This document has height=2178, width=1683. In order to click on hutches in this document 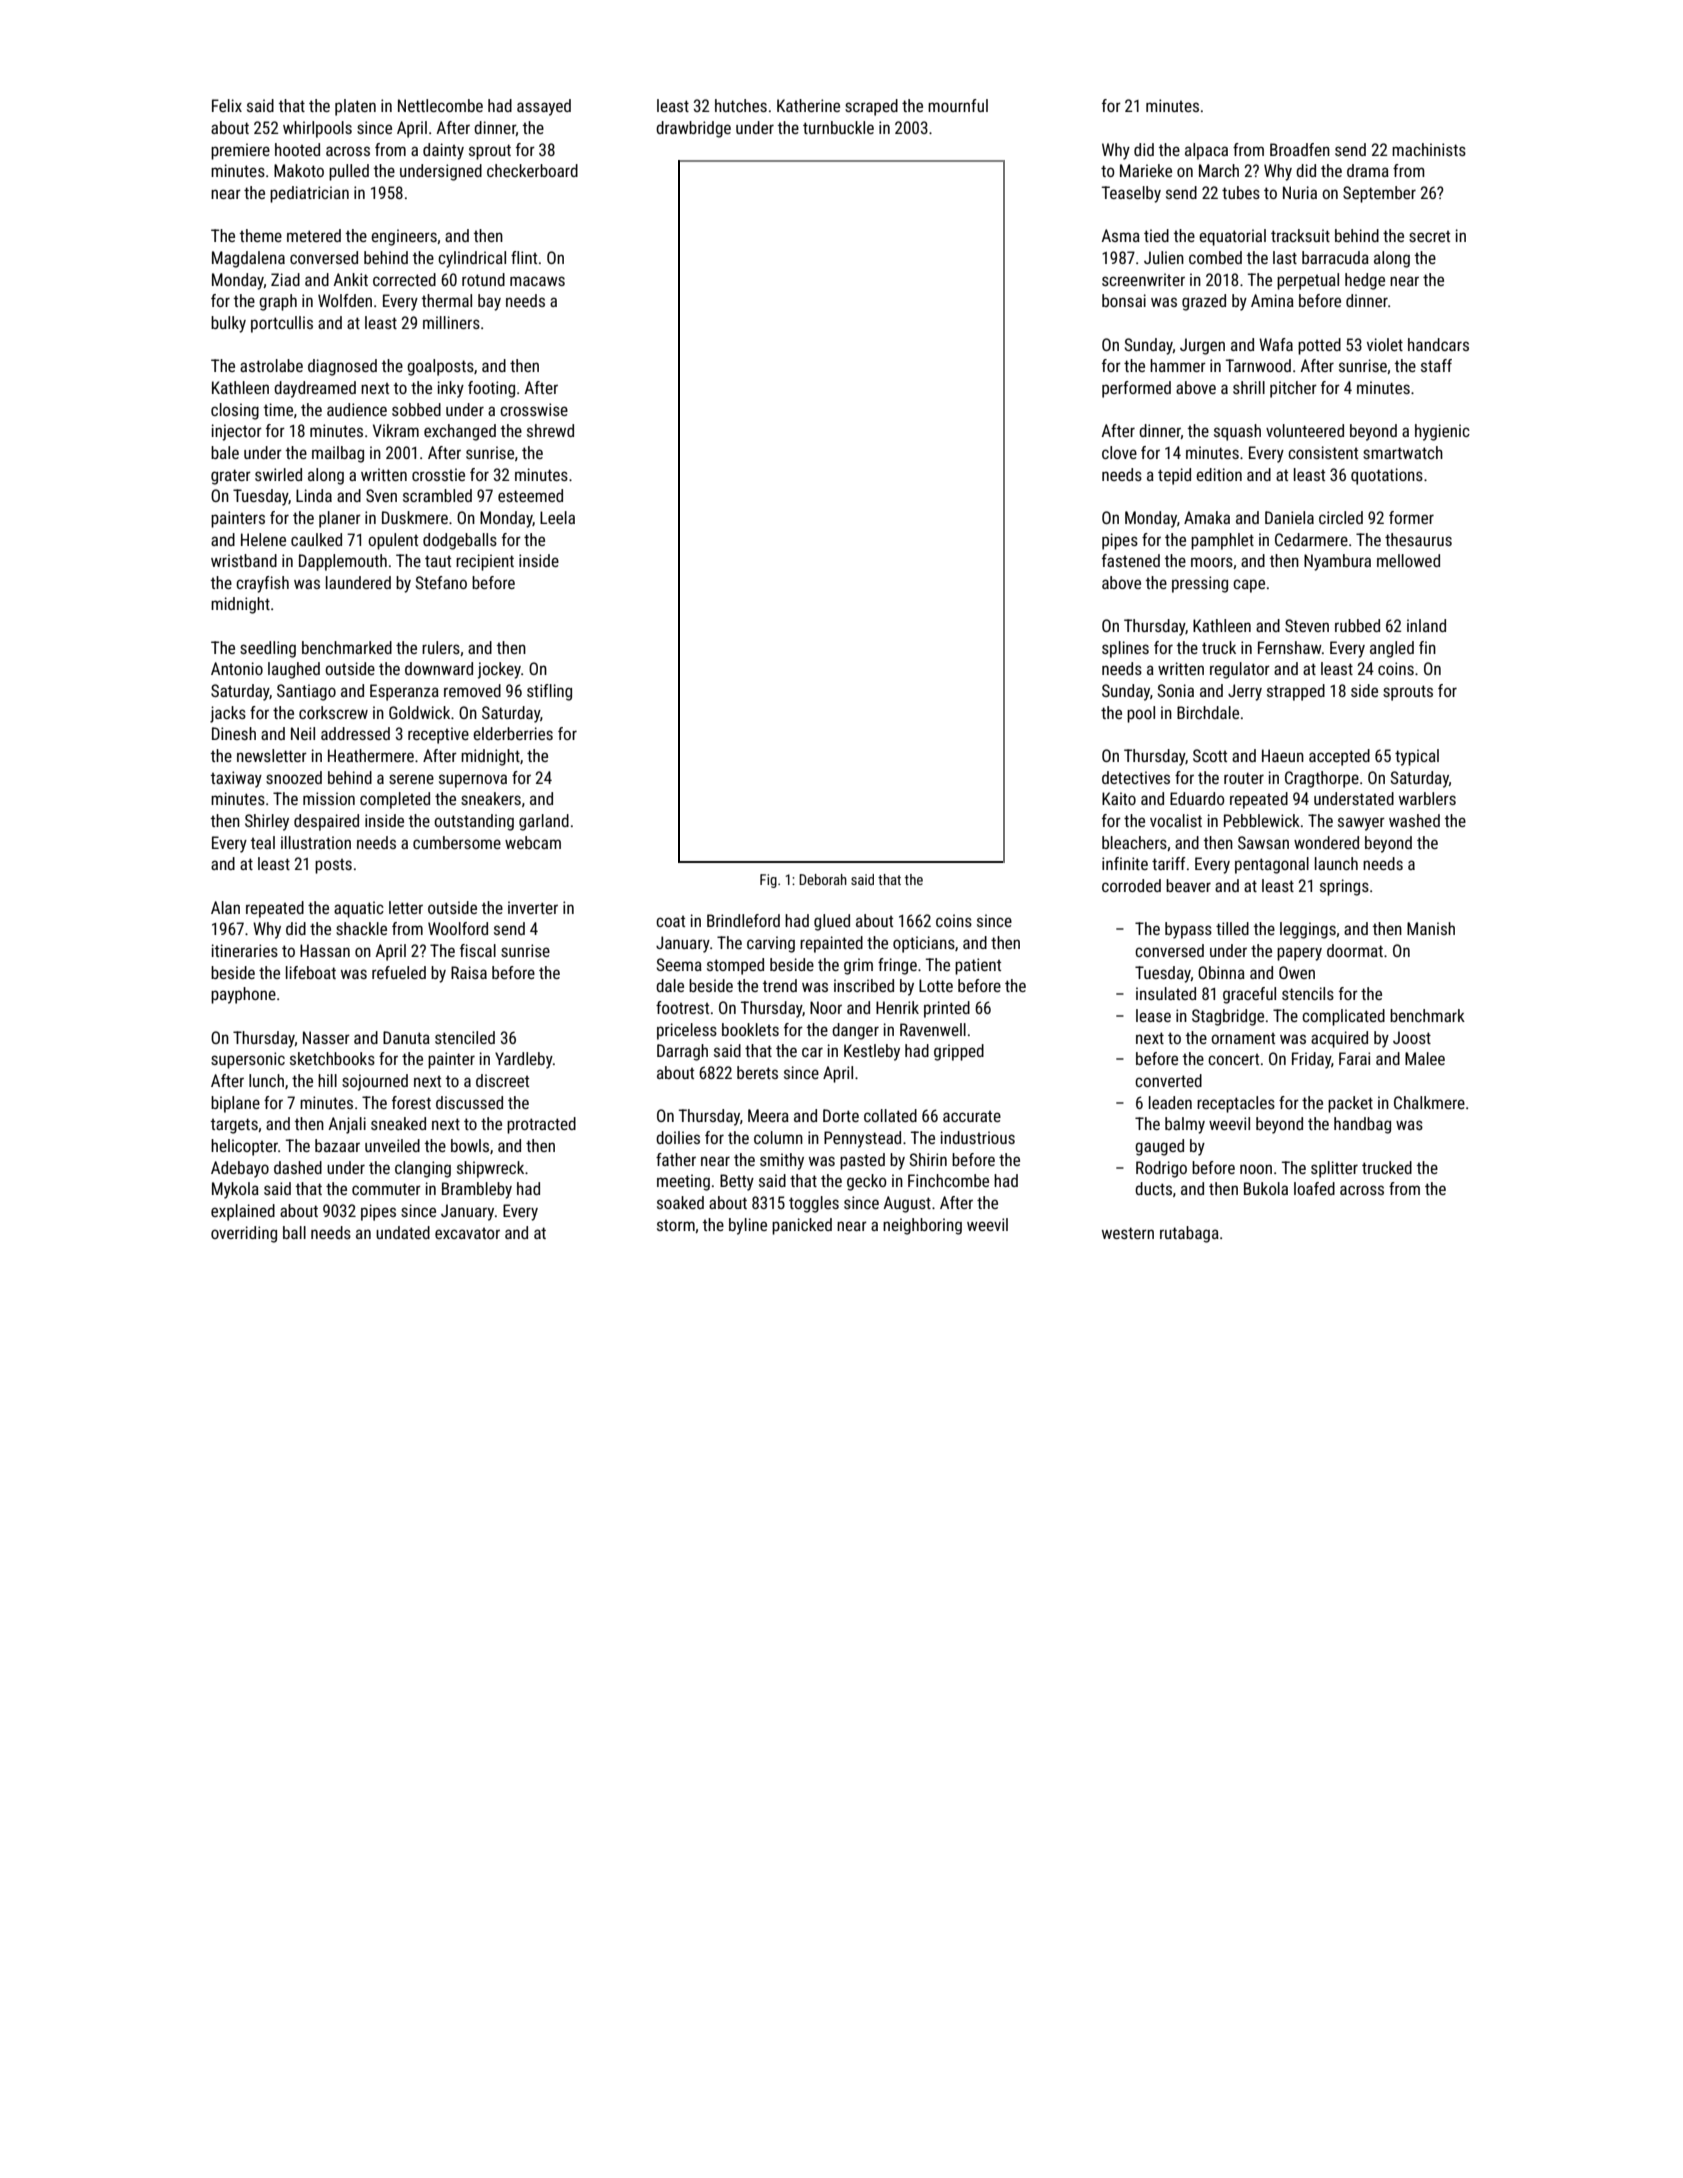, I will do `click(741, 105)`.
